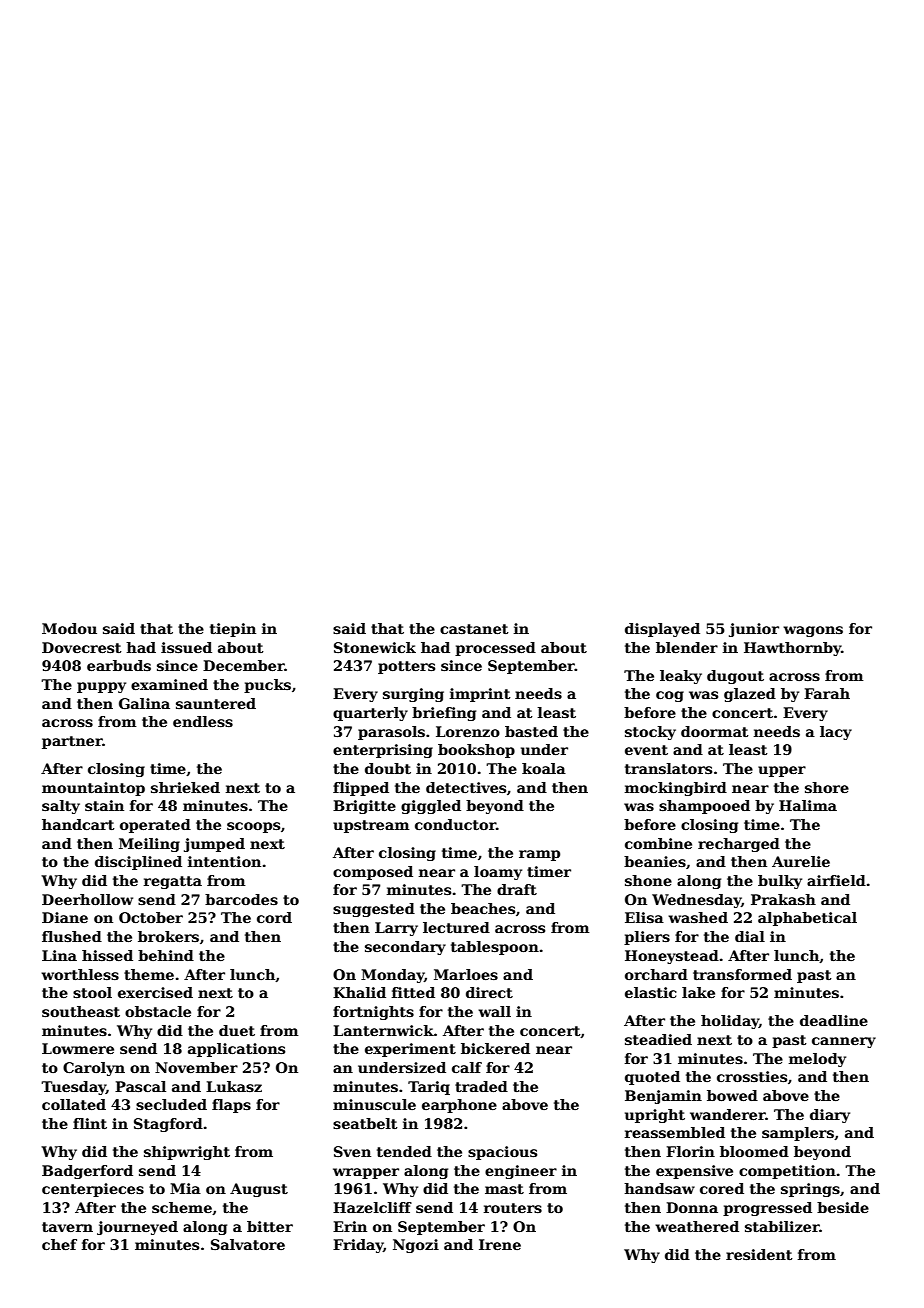 This image has height=1308, width=924. I want to click on centerpieces, so click(93, 1190).
